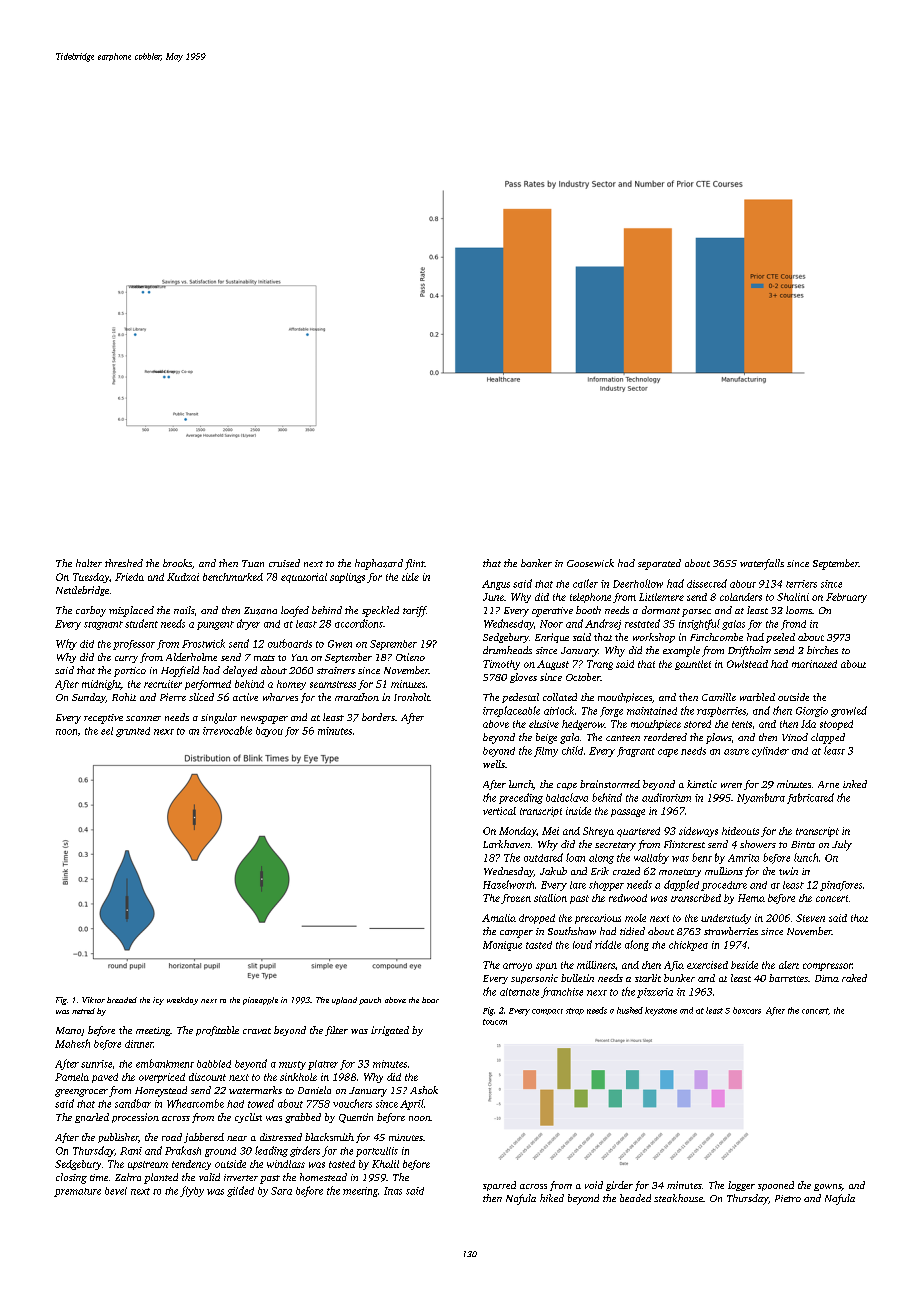 This image has height=1308, width=924. Describe the element at coordinates (507, 650) in the image. I see `drumheads` at that location.
